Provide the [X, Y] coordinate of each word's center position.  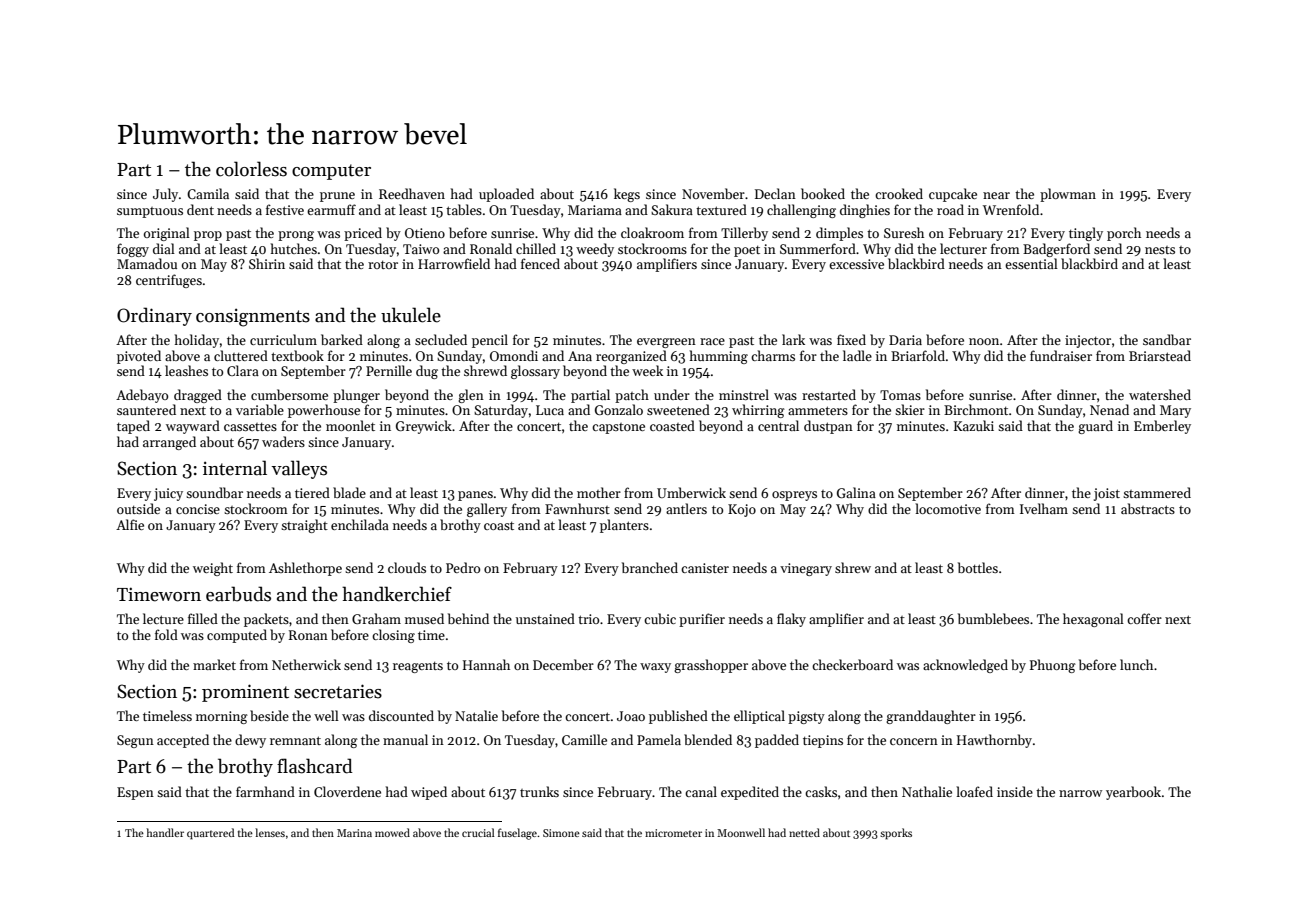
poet [747, 251]
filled [203, 618]
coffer [1144, 618]
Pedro [463, 567]
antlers [686, 508]
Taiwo [421, 249]
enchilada [360, 524]
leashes [186, 370]
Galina [856, 492]
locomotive [948, 508]
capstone [618, 428]
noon [984, 341]
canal [701, 791]
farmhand [265, 791]
